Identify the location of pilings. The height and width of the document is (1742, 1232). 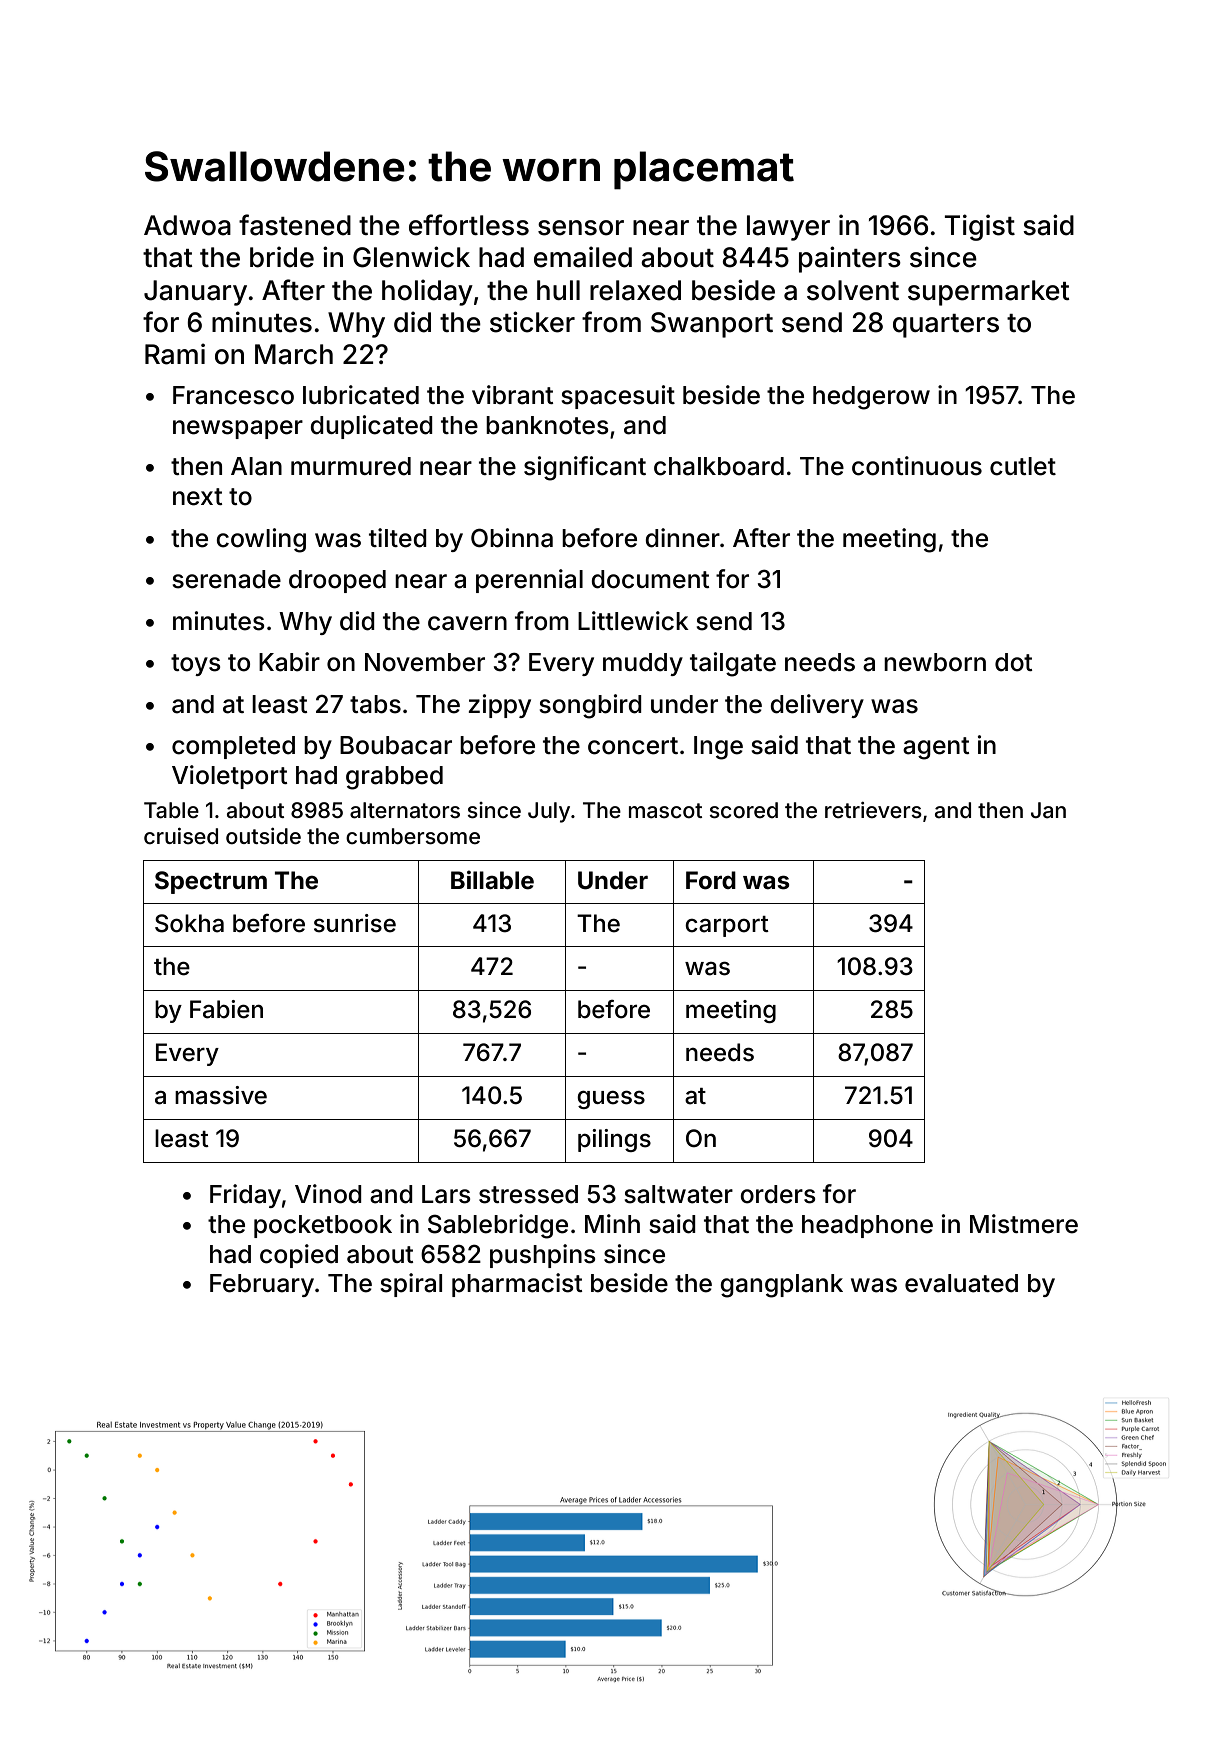
(614, 1140).
